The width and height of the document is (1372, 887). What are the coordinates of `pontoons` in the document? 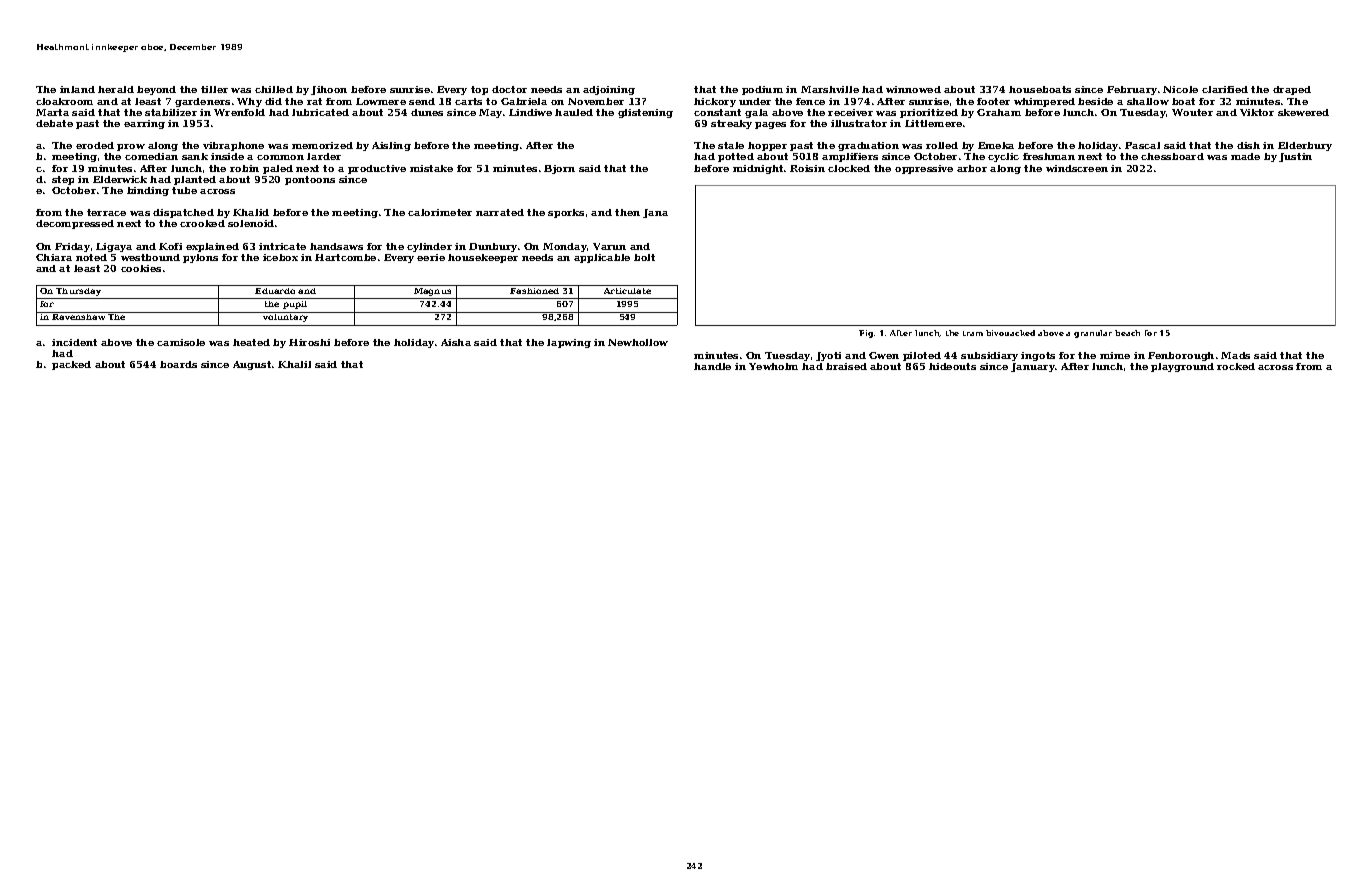 It's located at (310, 180).
